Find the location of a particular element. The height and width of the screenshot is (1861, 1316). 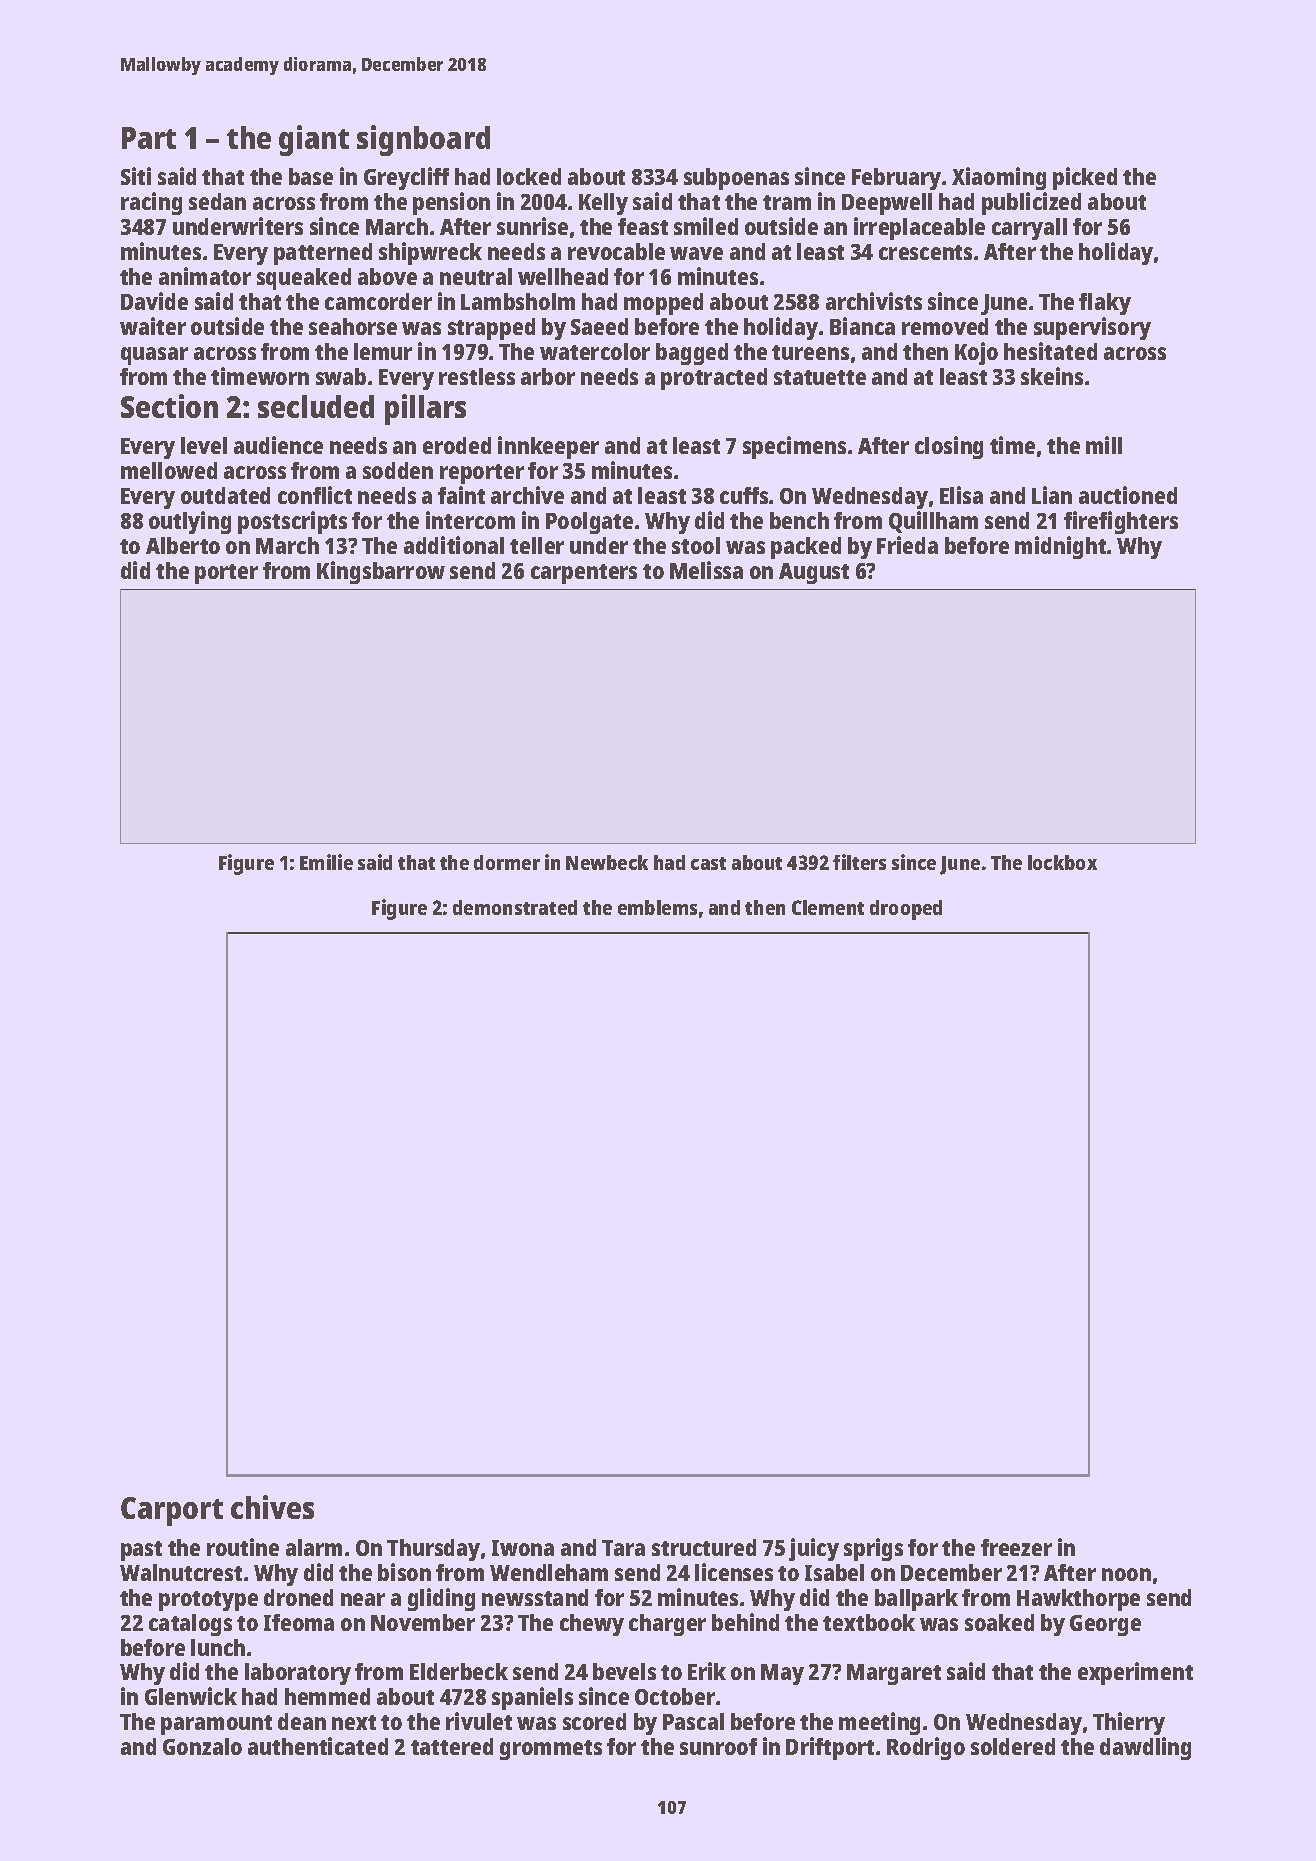

drooped is located at coordinates (906, 910).
